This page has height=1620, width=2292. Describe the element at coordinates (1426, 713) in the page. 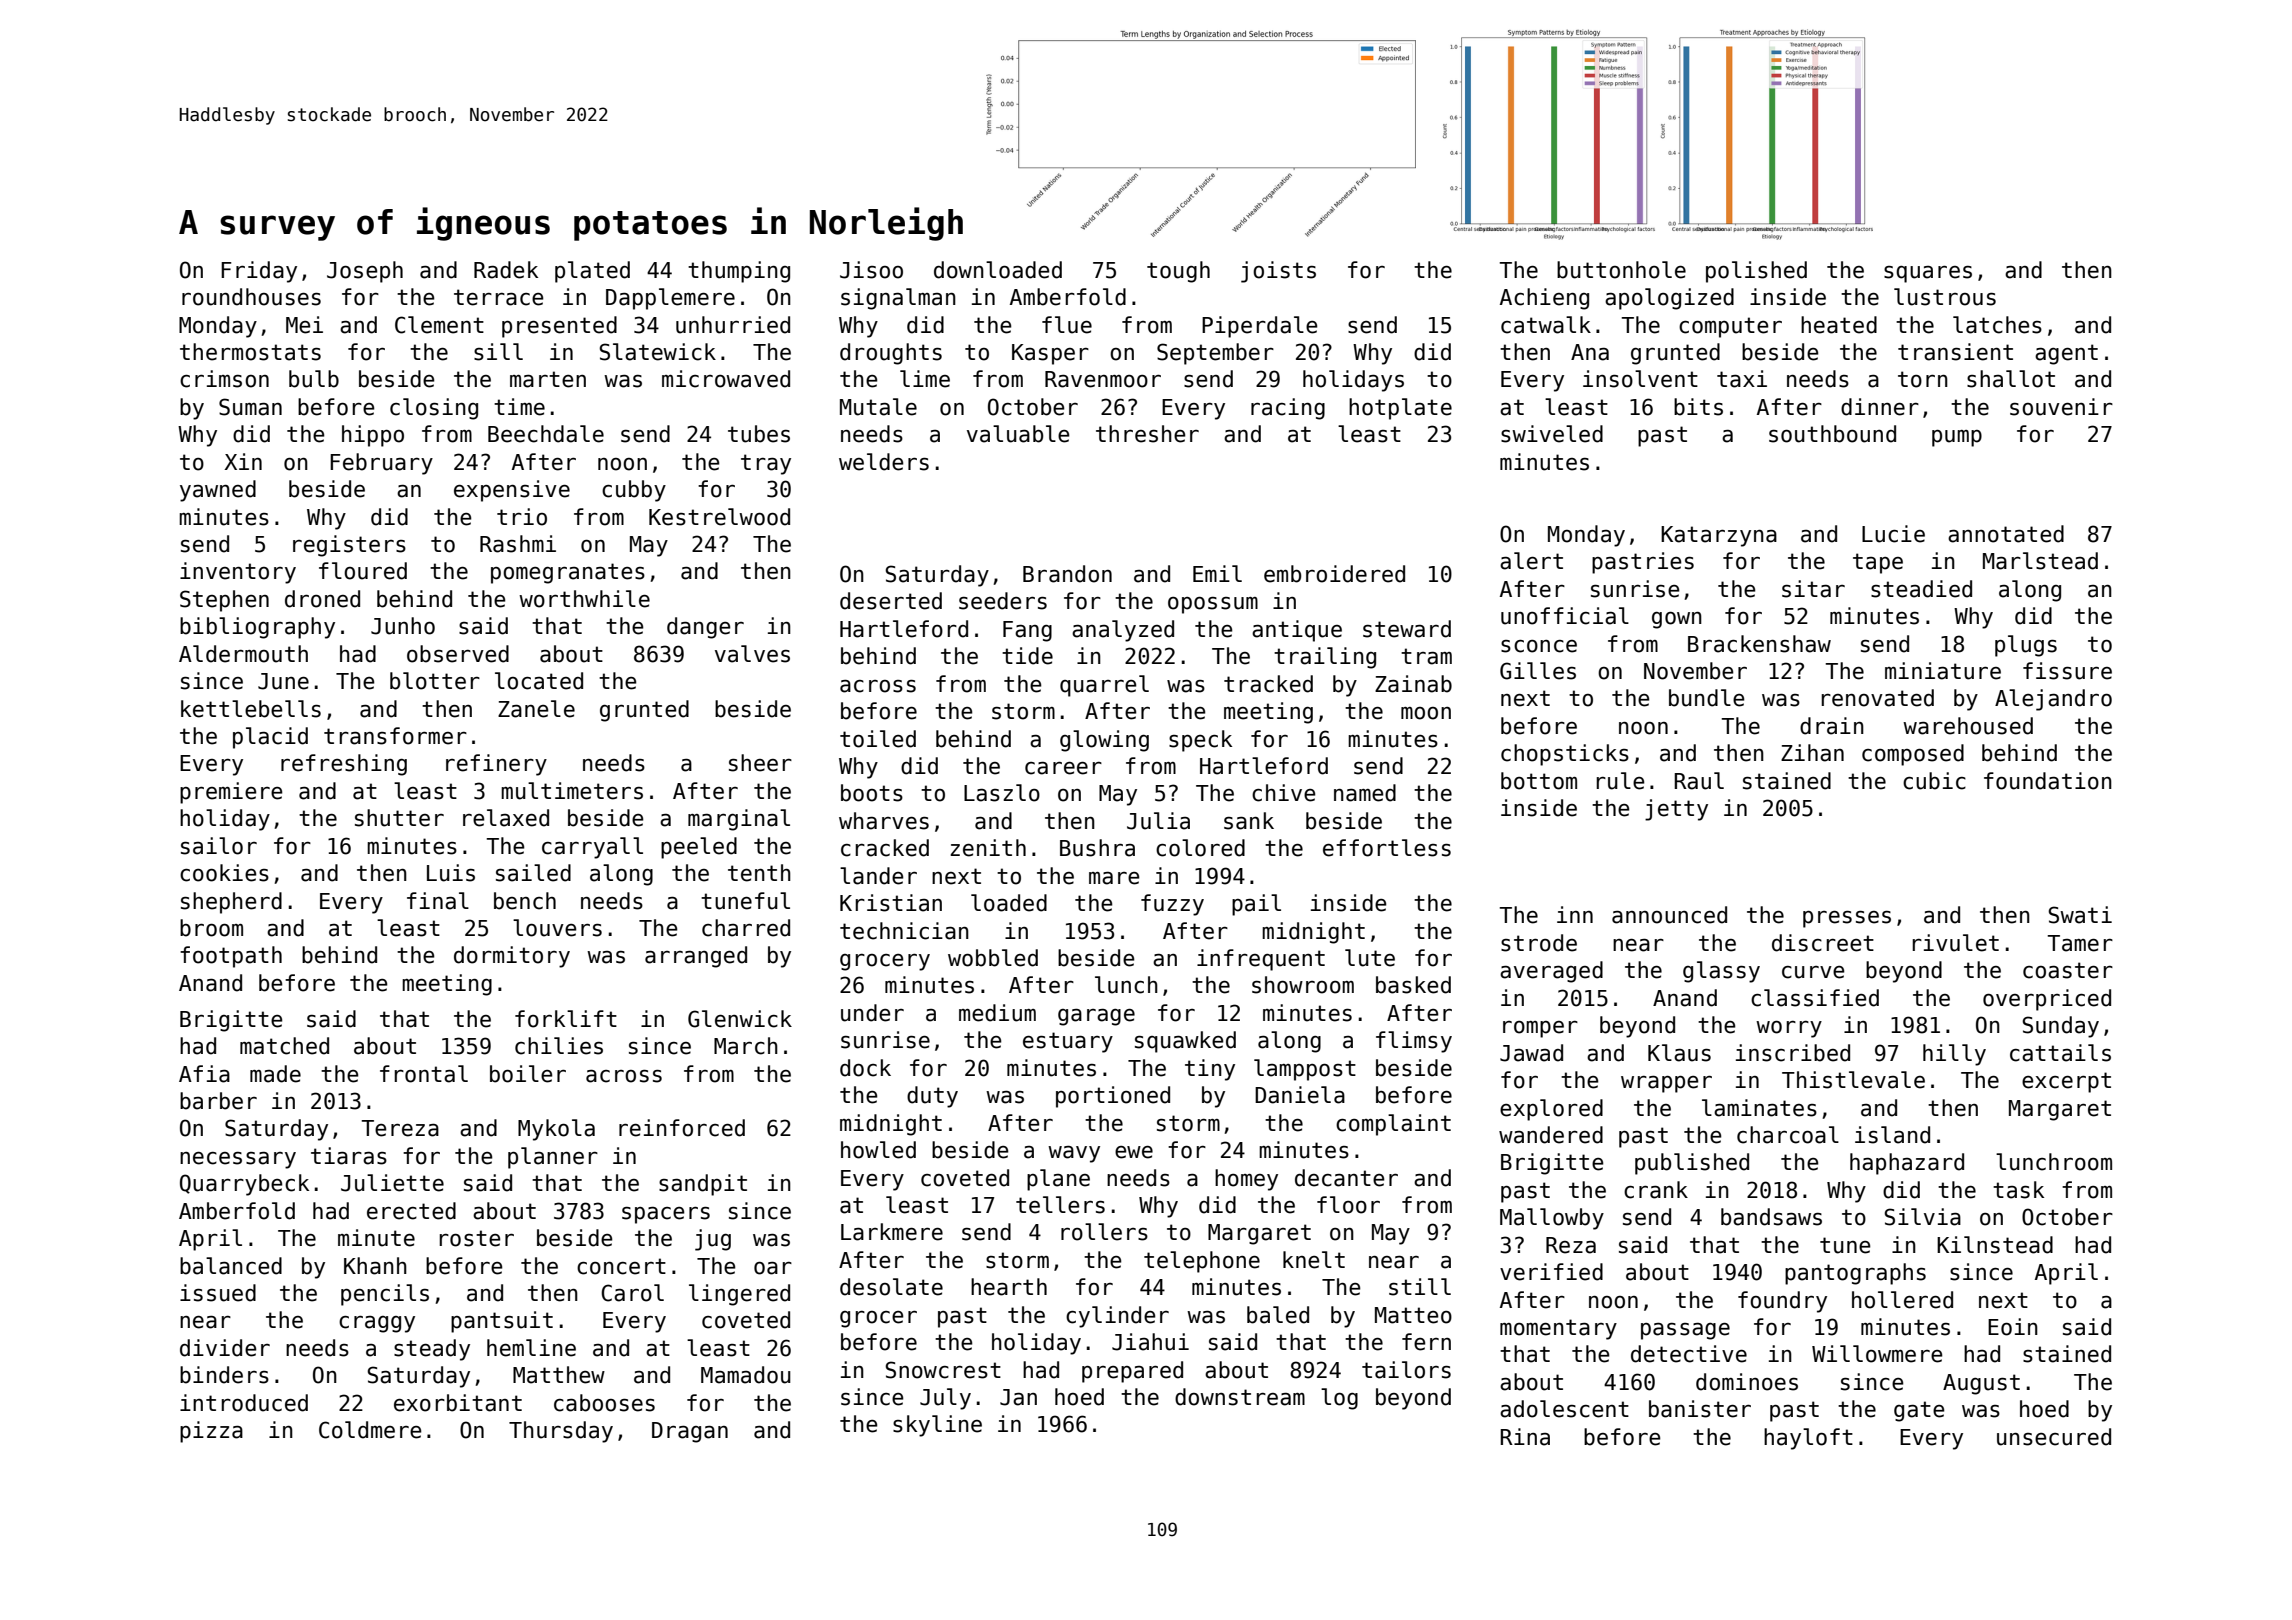

I see `moon` at that location.
